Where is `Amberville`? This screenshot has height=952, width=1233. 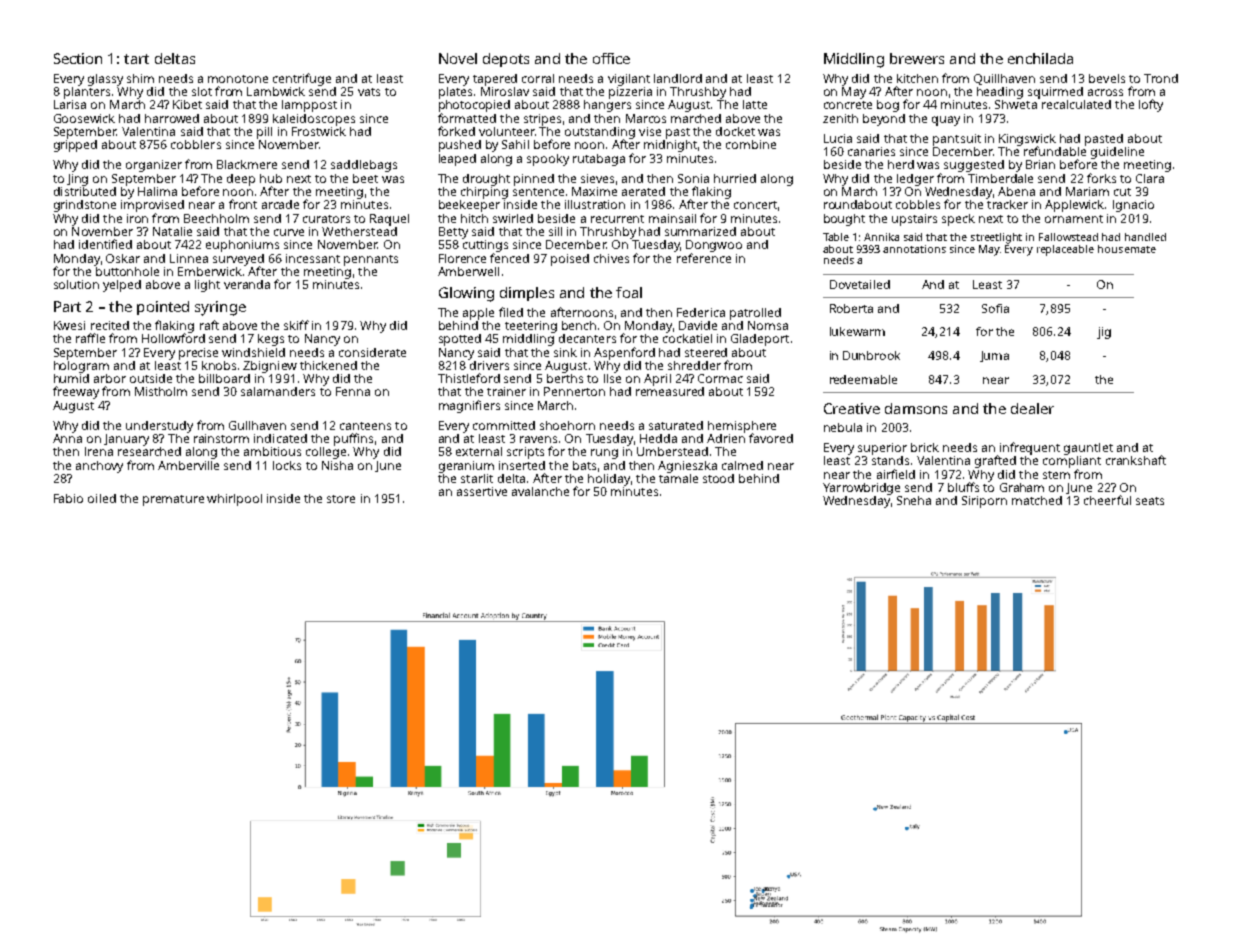 Amberville is located at coordinates (188, 465).
